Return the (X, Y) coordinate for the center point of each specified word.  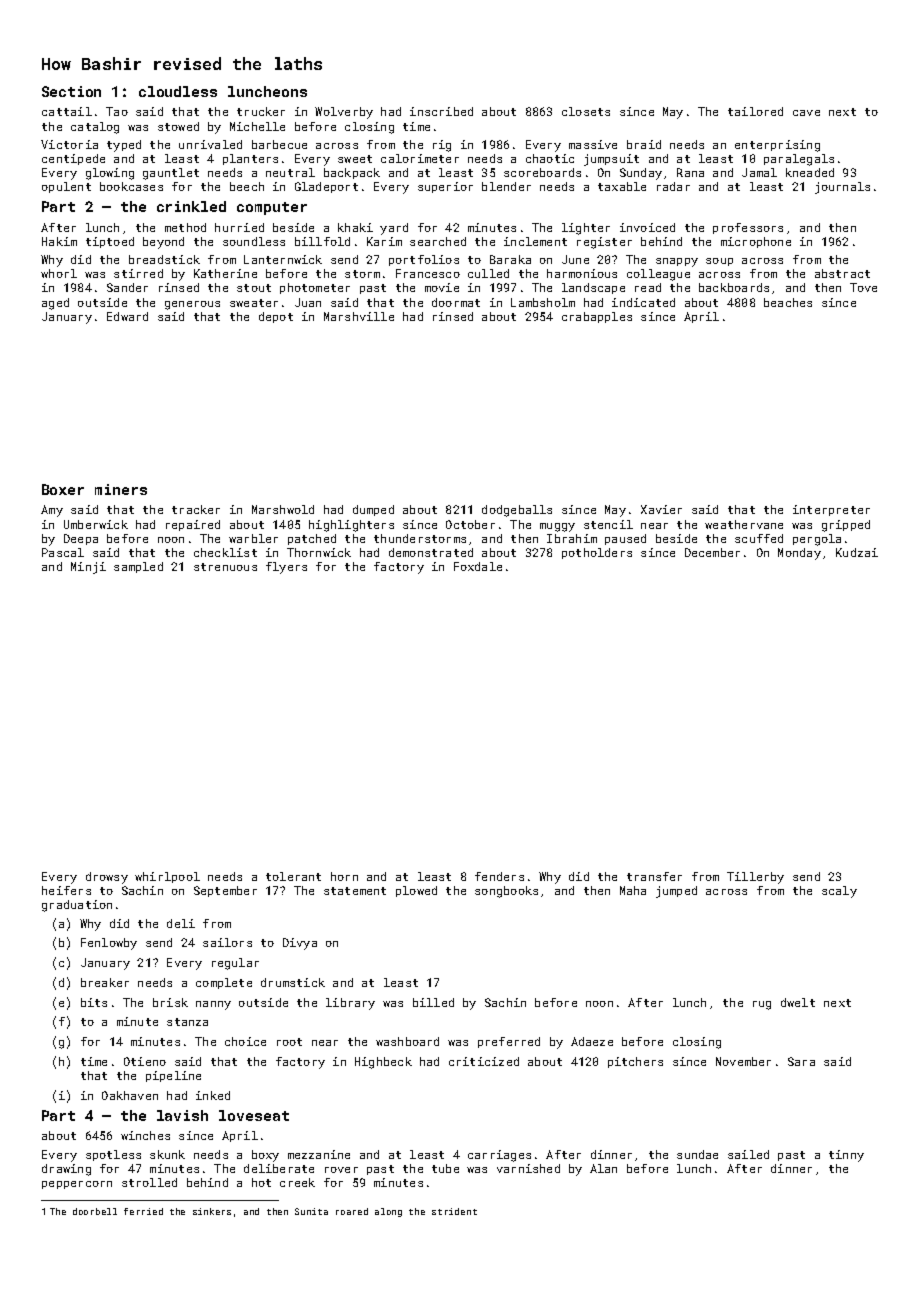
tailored (755, 111)
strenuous (225, 567)
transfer (654, 876)
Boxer (63, 489)
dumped (373, 510)
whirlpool (167, 877)
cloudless (178, 91)
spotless (113, 1155)
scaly (839, 892)
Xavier (661, 509)
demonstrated (431, 552)
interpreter (831, 510)
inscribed (441, 111)
